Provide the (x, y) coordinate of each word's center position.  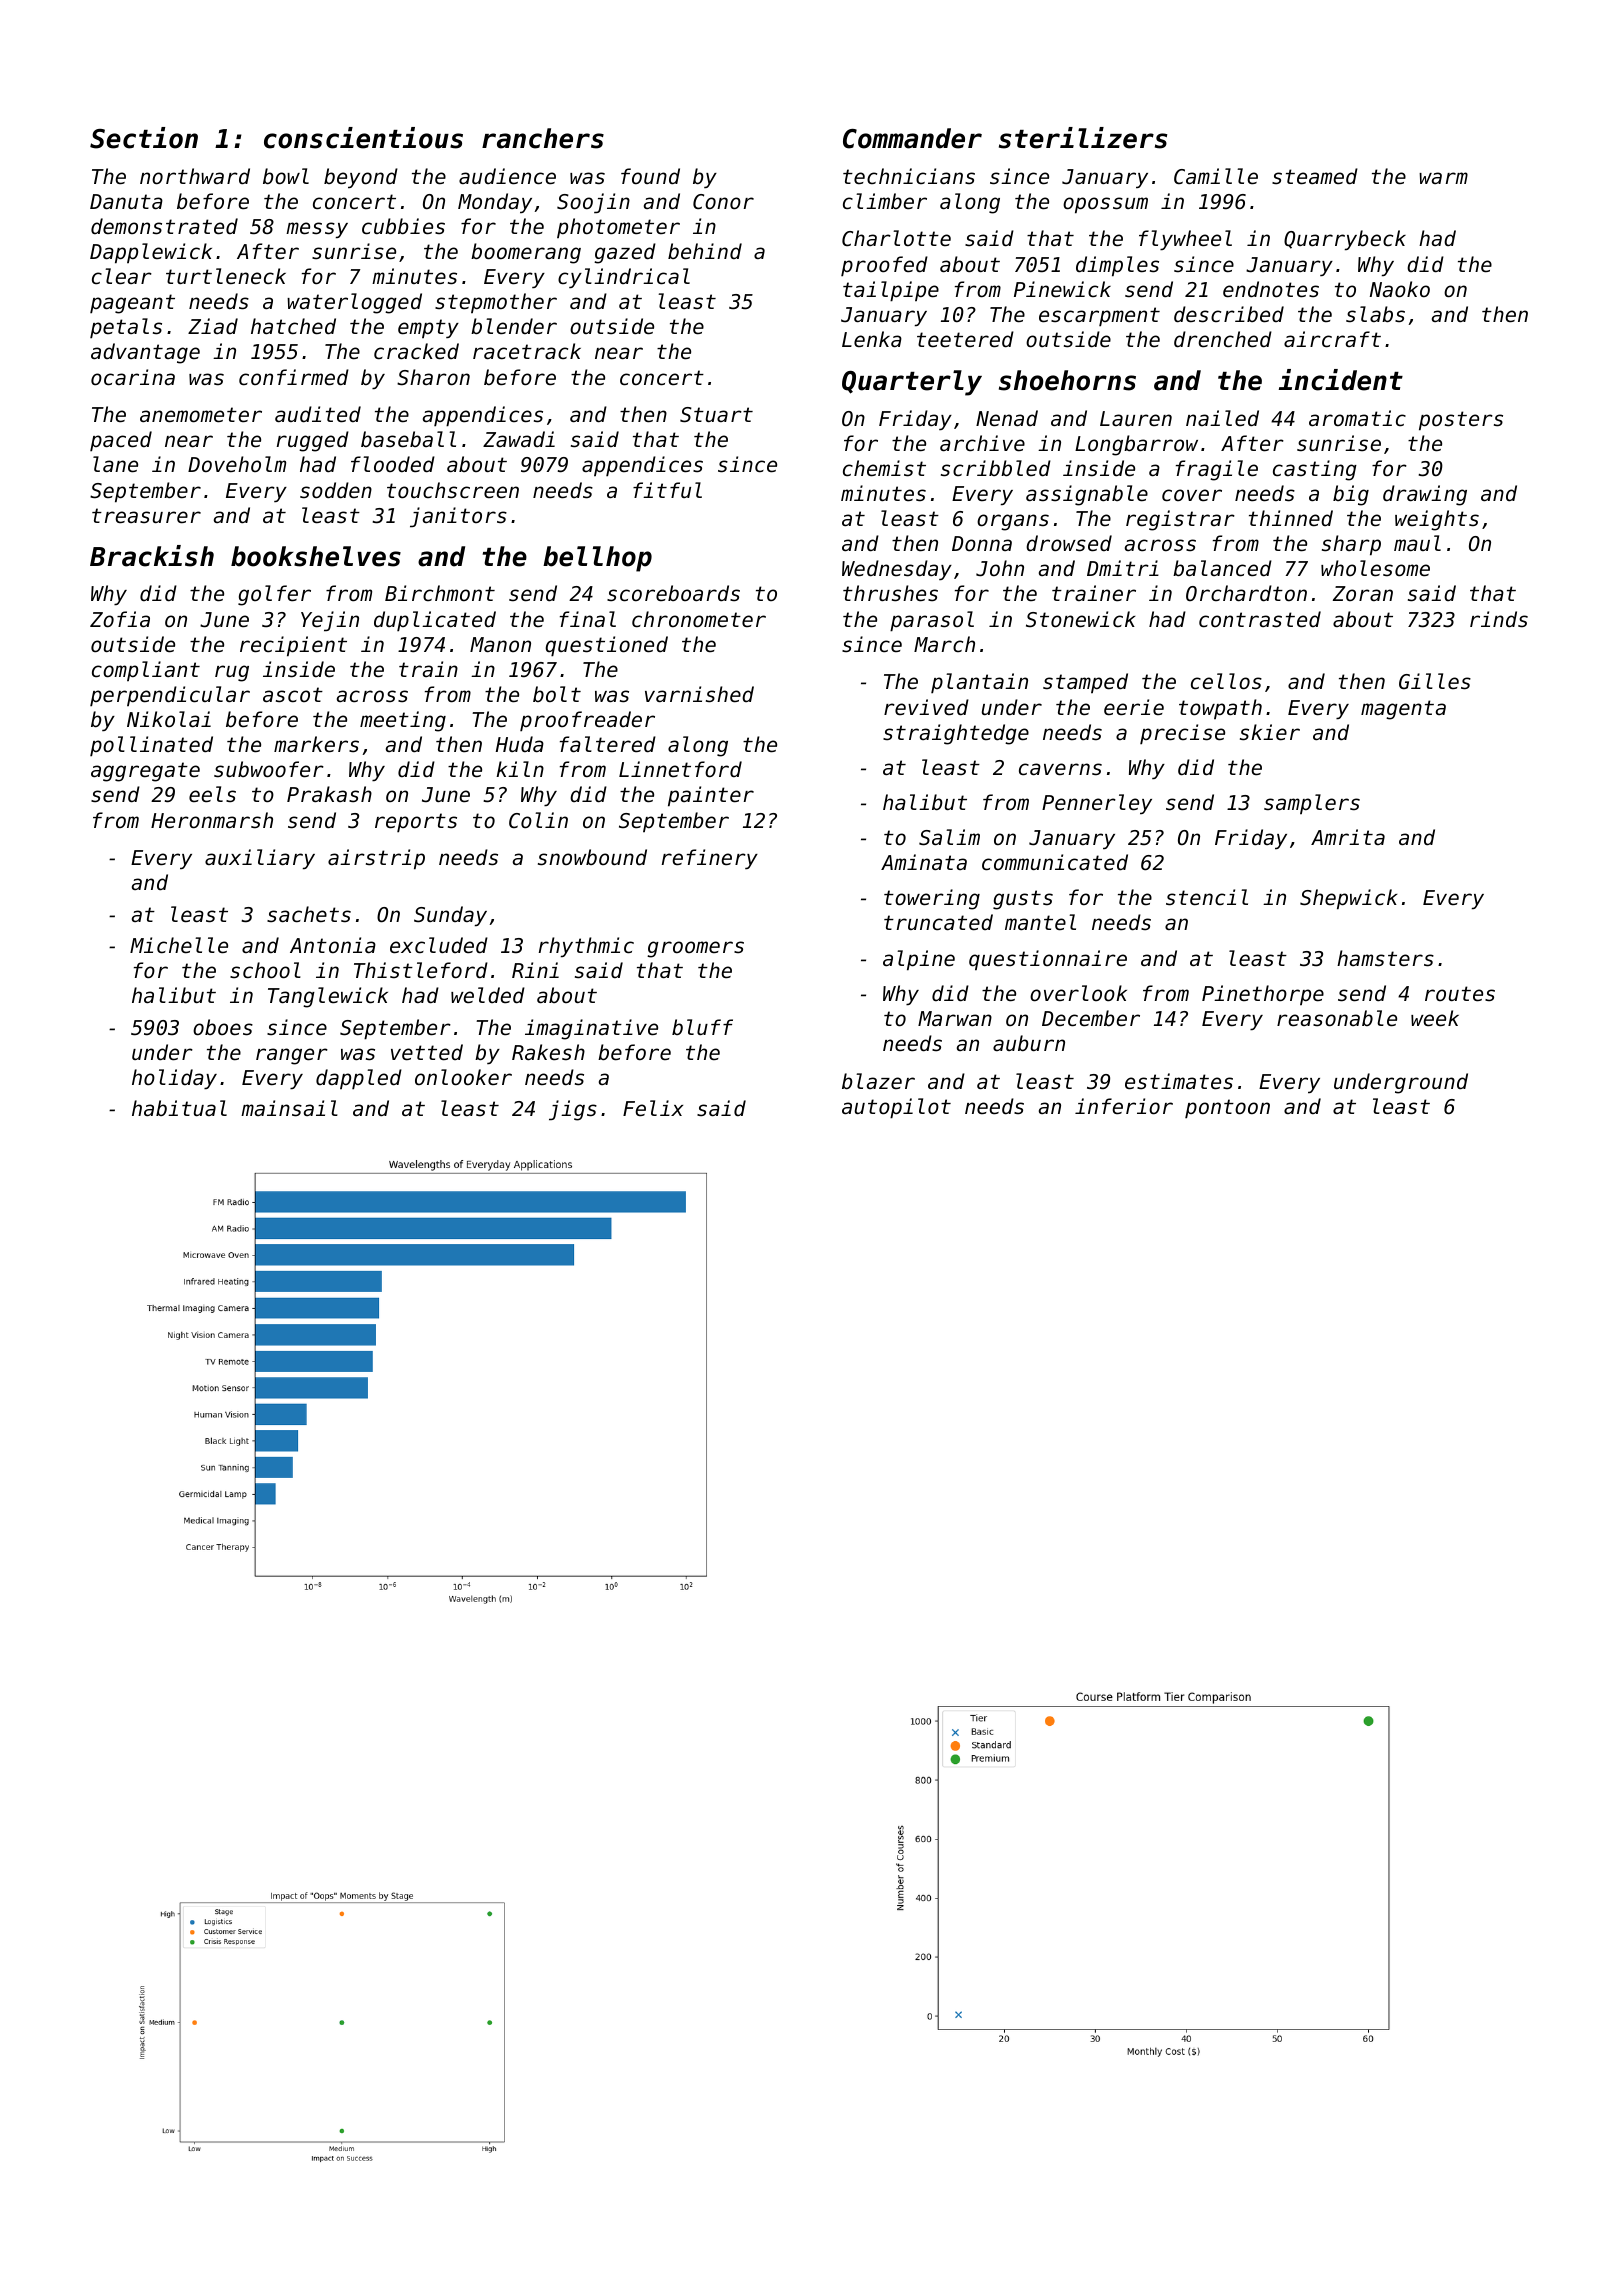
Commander (912, 138)
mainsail (289, 1108)
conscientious (363, 138)
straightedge (956, 734)
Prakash (329, 794)
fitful (667, 490)
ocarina (133, 377)
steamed (1315, 176)
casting (1315, 470)
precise (1182, 734)
